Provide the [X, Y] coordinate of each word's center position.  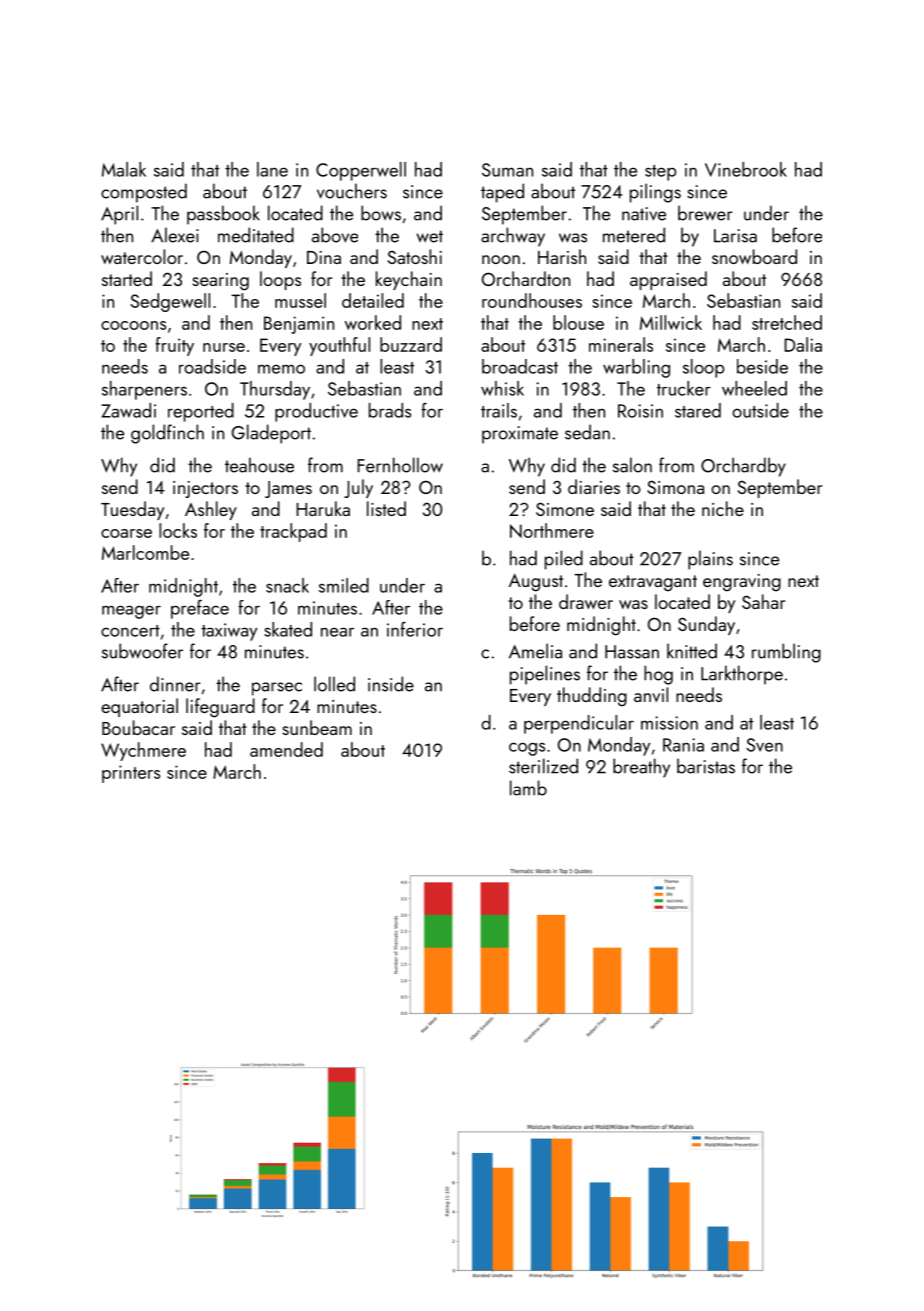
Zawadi [128, 410]
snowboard [754, 256]
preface [200, 609]
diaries [594, 486]
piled [564, 560]
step [660, 173]
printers [131, 774]
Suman [507, 170]
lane [272, 169]
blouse [578, 322]
